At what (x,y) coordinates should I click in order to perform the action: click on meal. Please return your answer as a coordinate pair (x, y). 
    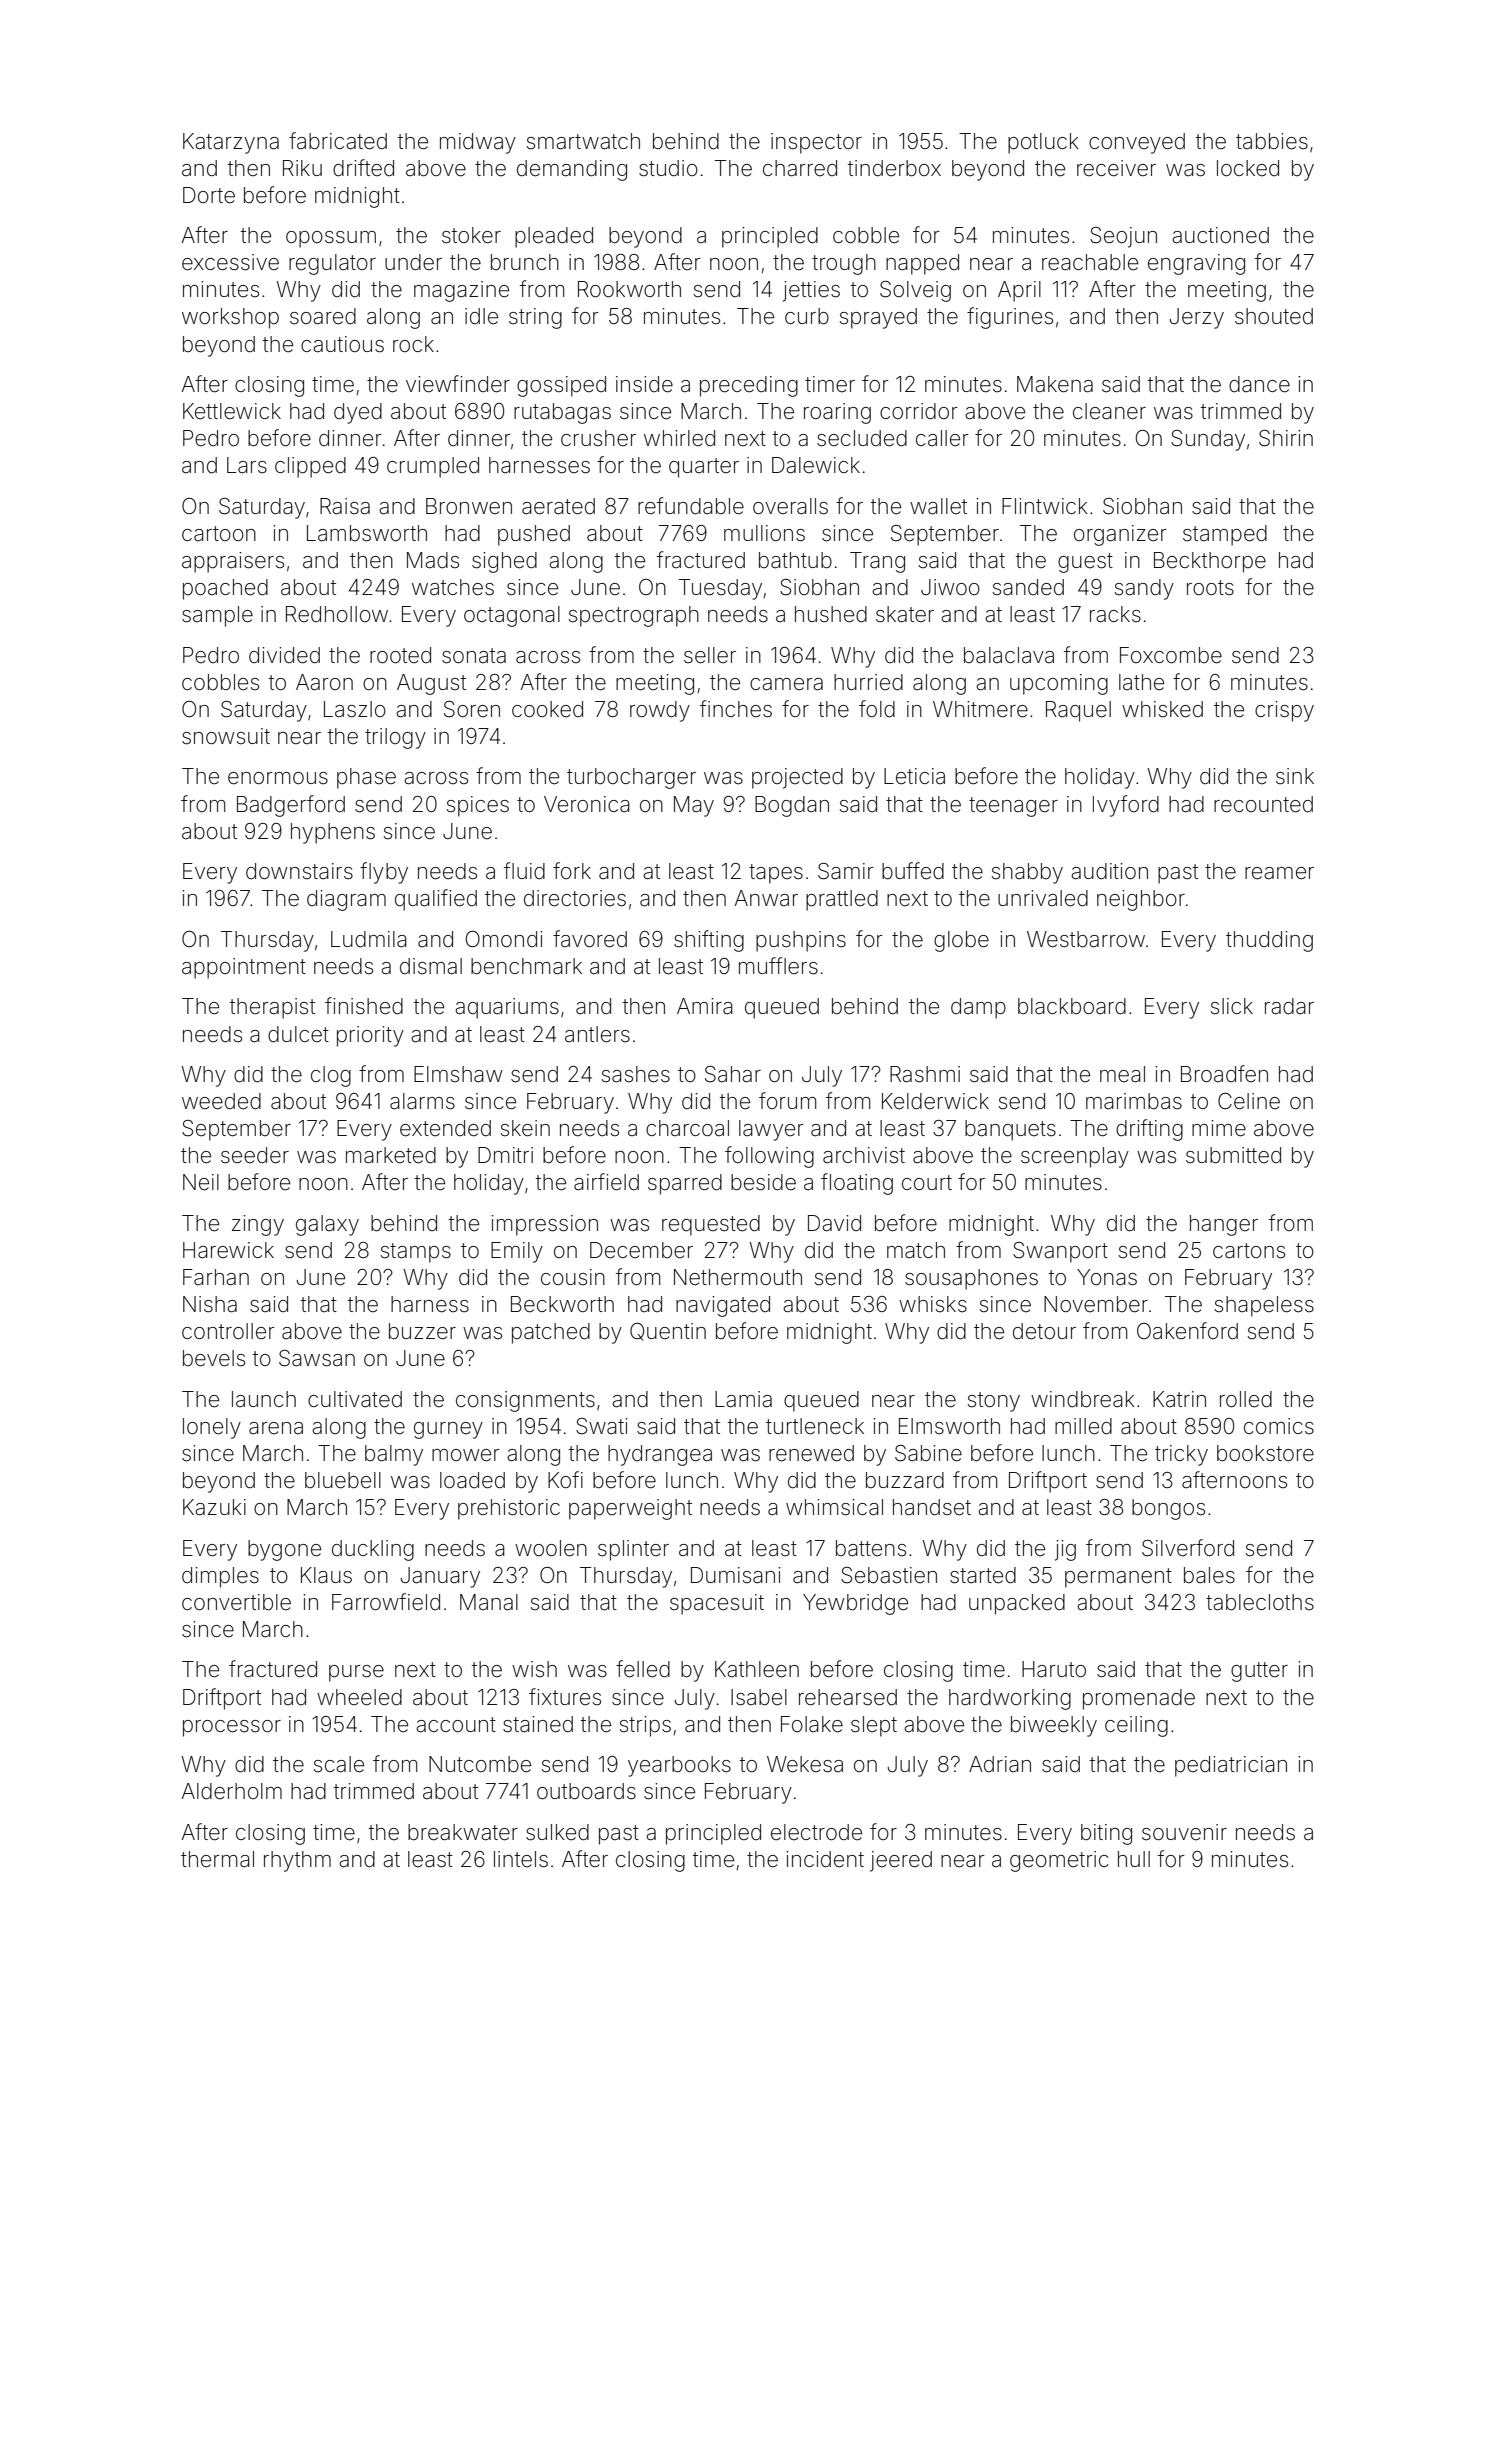
    Looking at the image, I should click on (1122, 1074).
